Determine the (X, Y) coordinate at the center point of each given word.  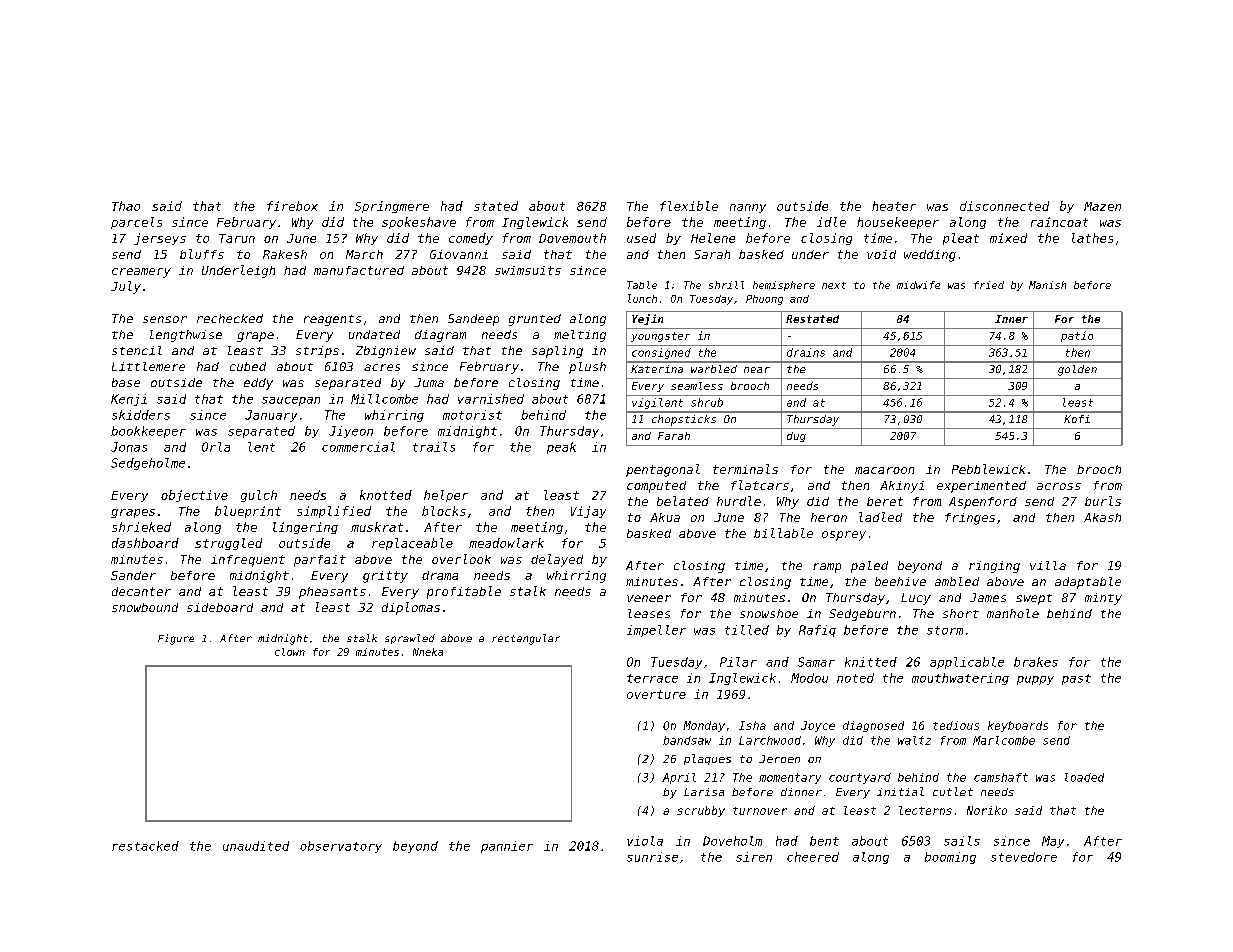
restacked (145, 846)
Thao (126, 206)
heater (894, 206)
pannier (507, 847)
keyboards (1018, 726)
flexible (689, 206)
